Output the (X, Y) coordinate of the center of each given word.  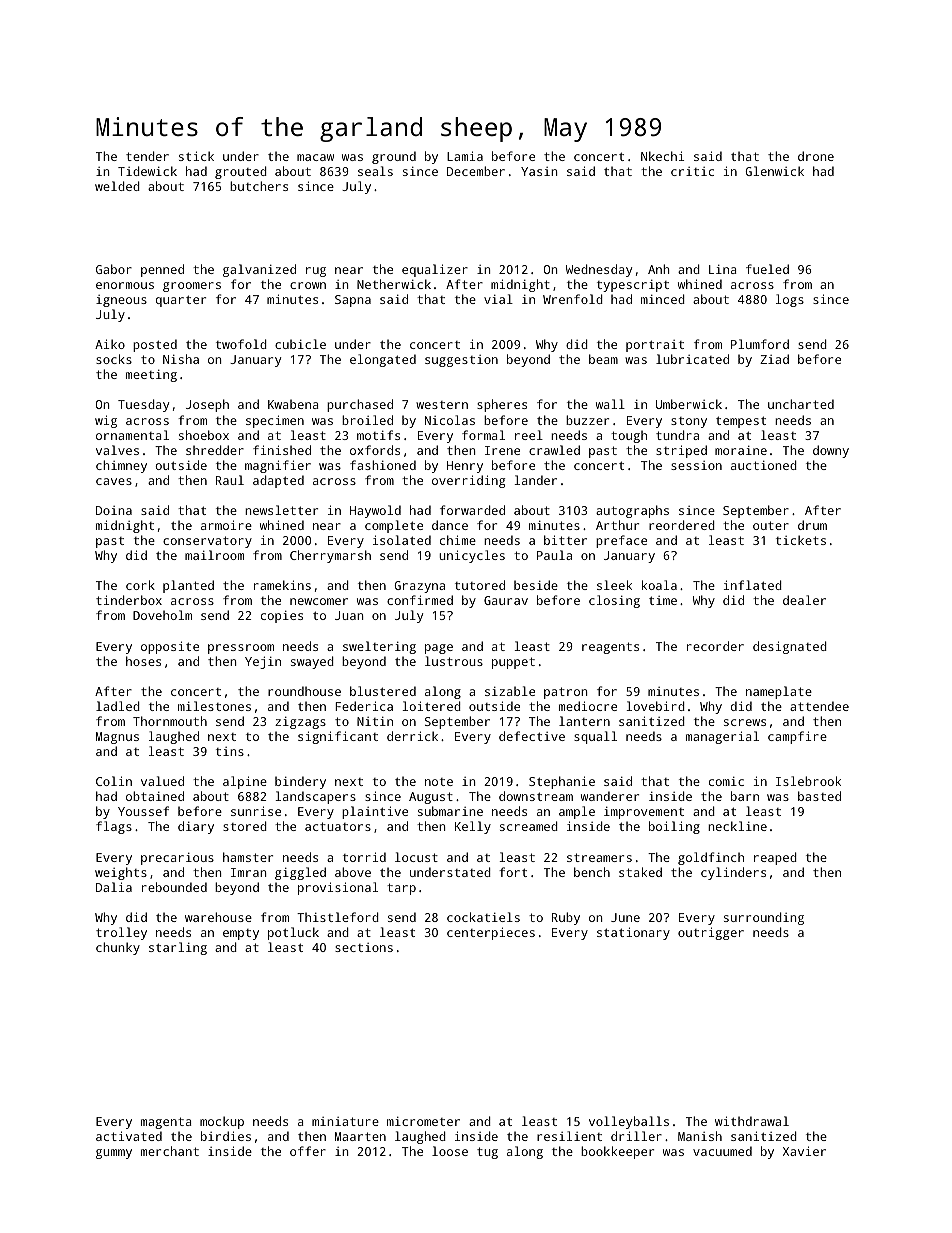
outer (771, 525)
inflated (753, 585)
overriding (468, 481)
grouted (241, 172)
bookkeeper (617, 1152)
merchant (170, 1151)
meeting (151, 376)
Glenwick (774, 171)
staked (640, 872)
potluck (293, 933)
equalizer (435, 270)
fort (513, 872)
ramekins (282, 585)
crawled (554, 450)
